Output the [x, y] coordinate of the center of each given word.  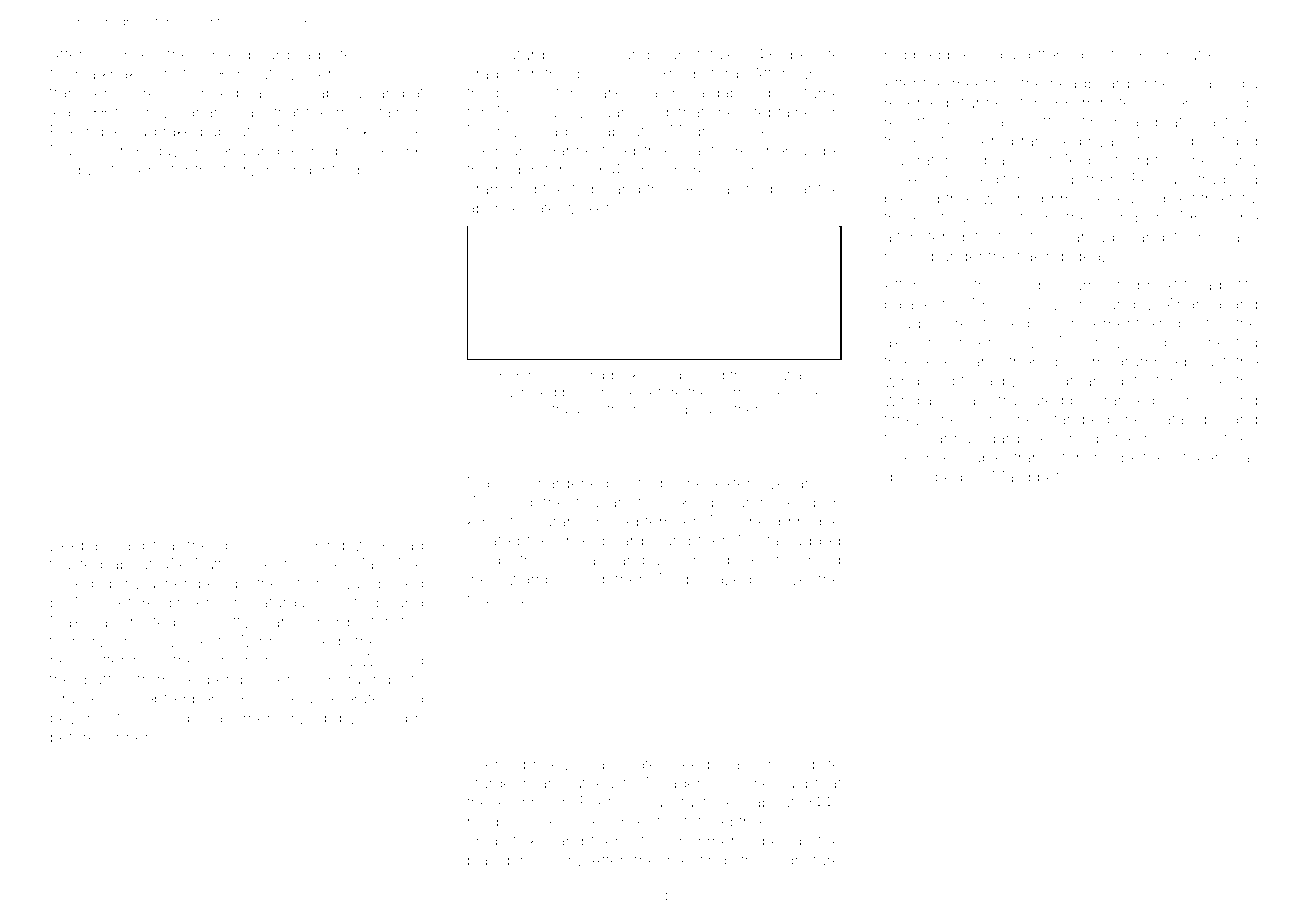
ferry [239, 171]
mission [548, 860]
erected [148, 622]
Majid [1011, 478]
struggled [1223, 181]
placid [488, 861]
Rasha [708, 188]
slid [585, 131]
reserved [808, 560]
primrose [1074, 201]
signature [807, 862]
